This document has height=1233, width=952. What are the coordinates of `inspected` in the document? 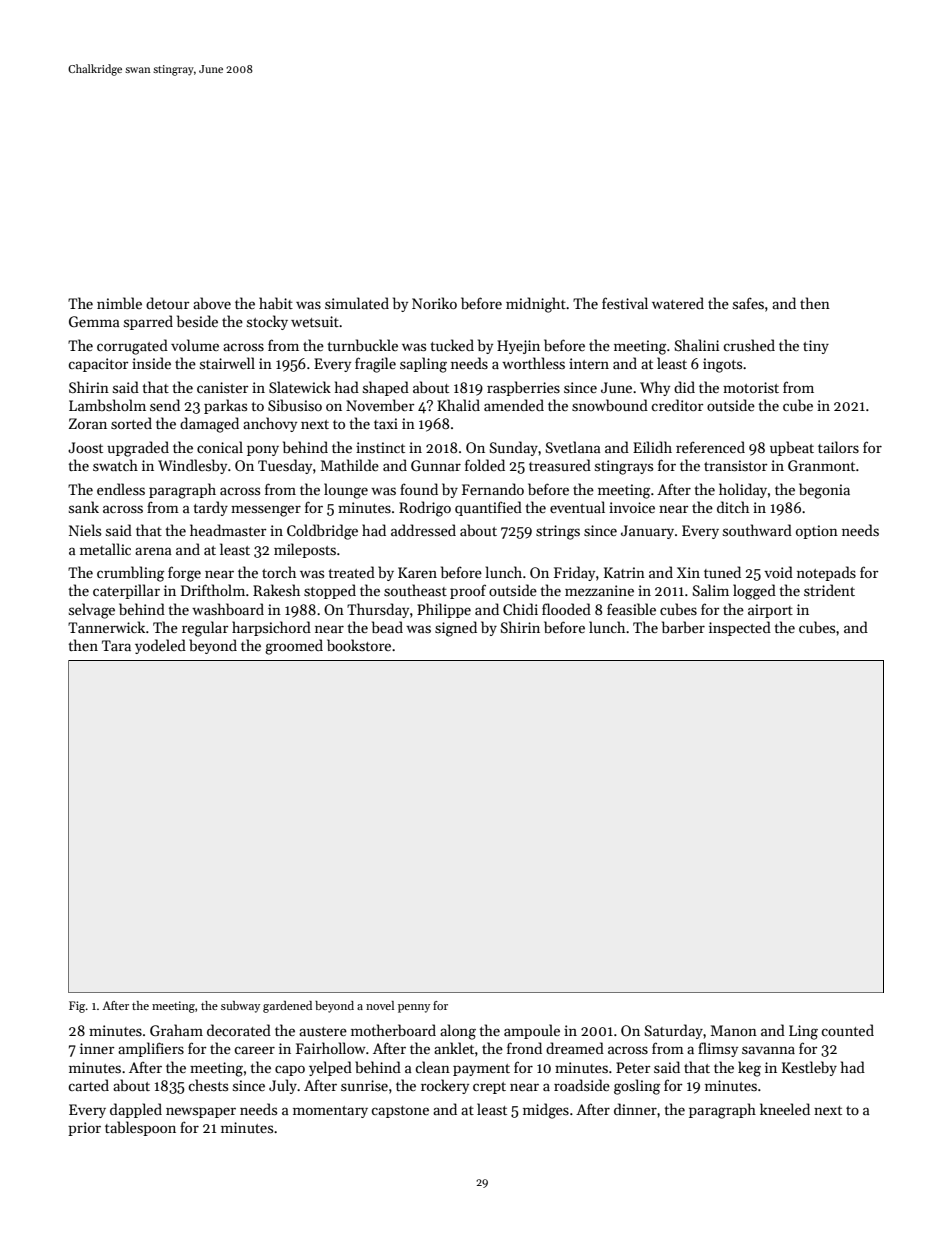 It's located at (740, 628).
